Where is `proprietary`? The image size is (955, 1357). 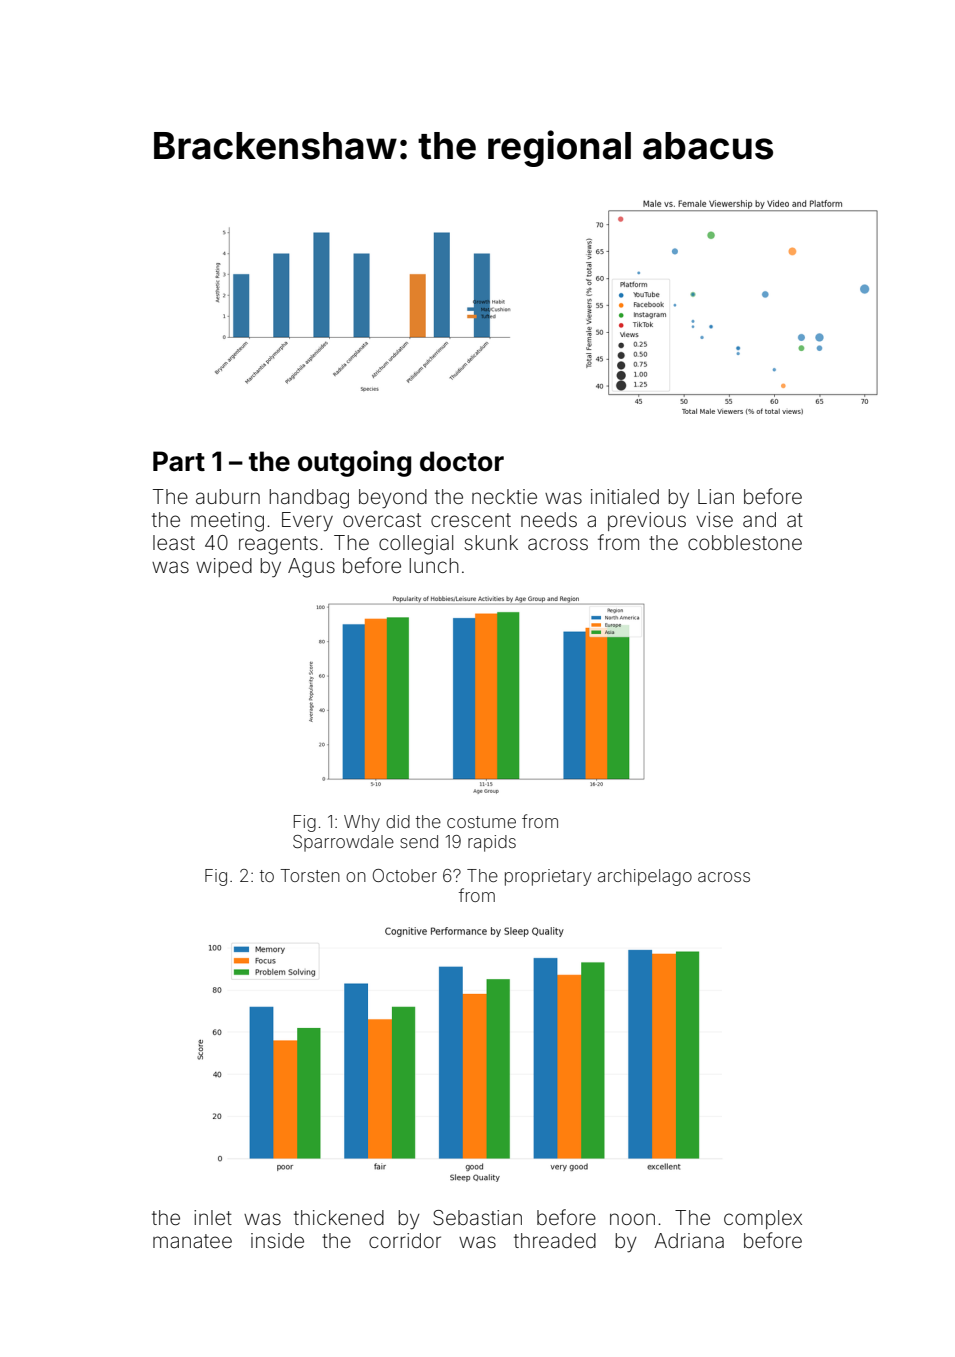 proprietary is located at coordinates (548, 877).
